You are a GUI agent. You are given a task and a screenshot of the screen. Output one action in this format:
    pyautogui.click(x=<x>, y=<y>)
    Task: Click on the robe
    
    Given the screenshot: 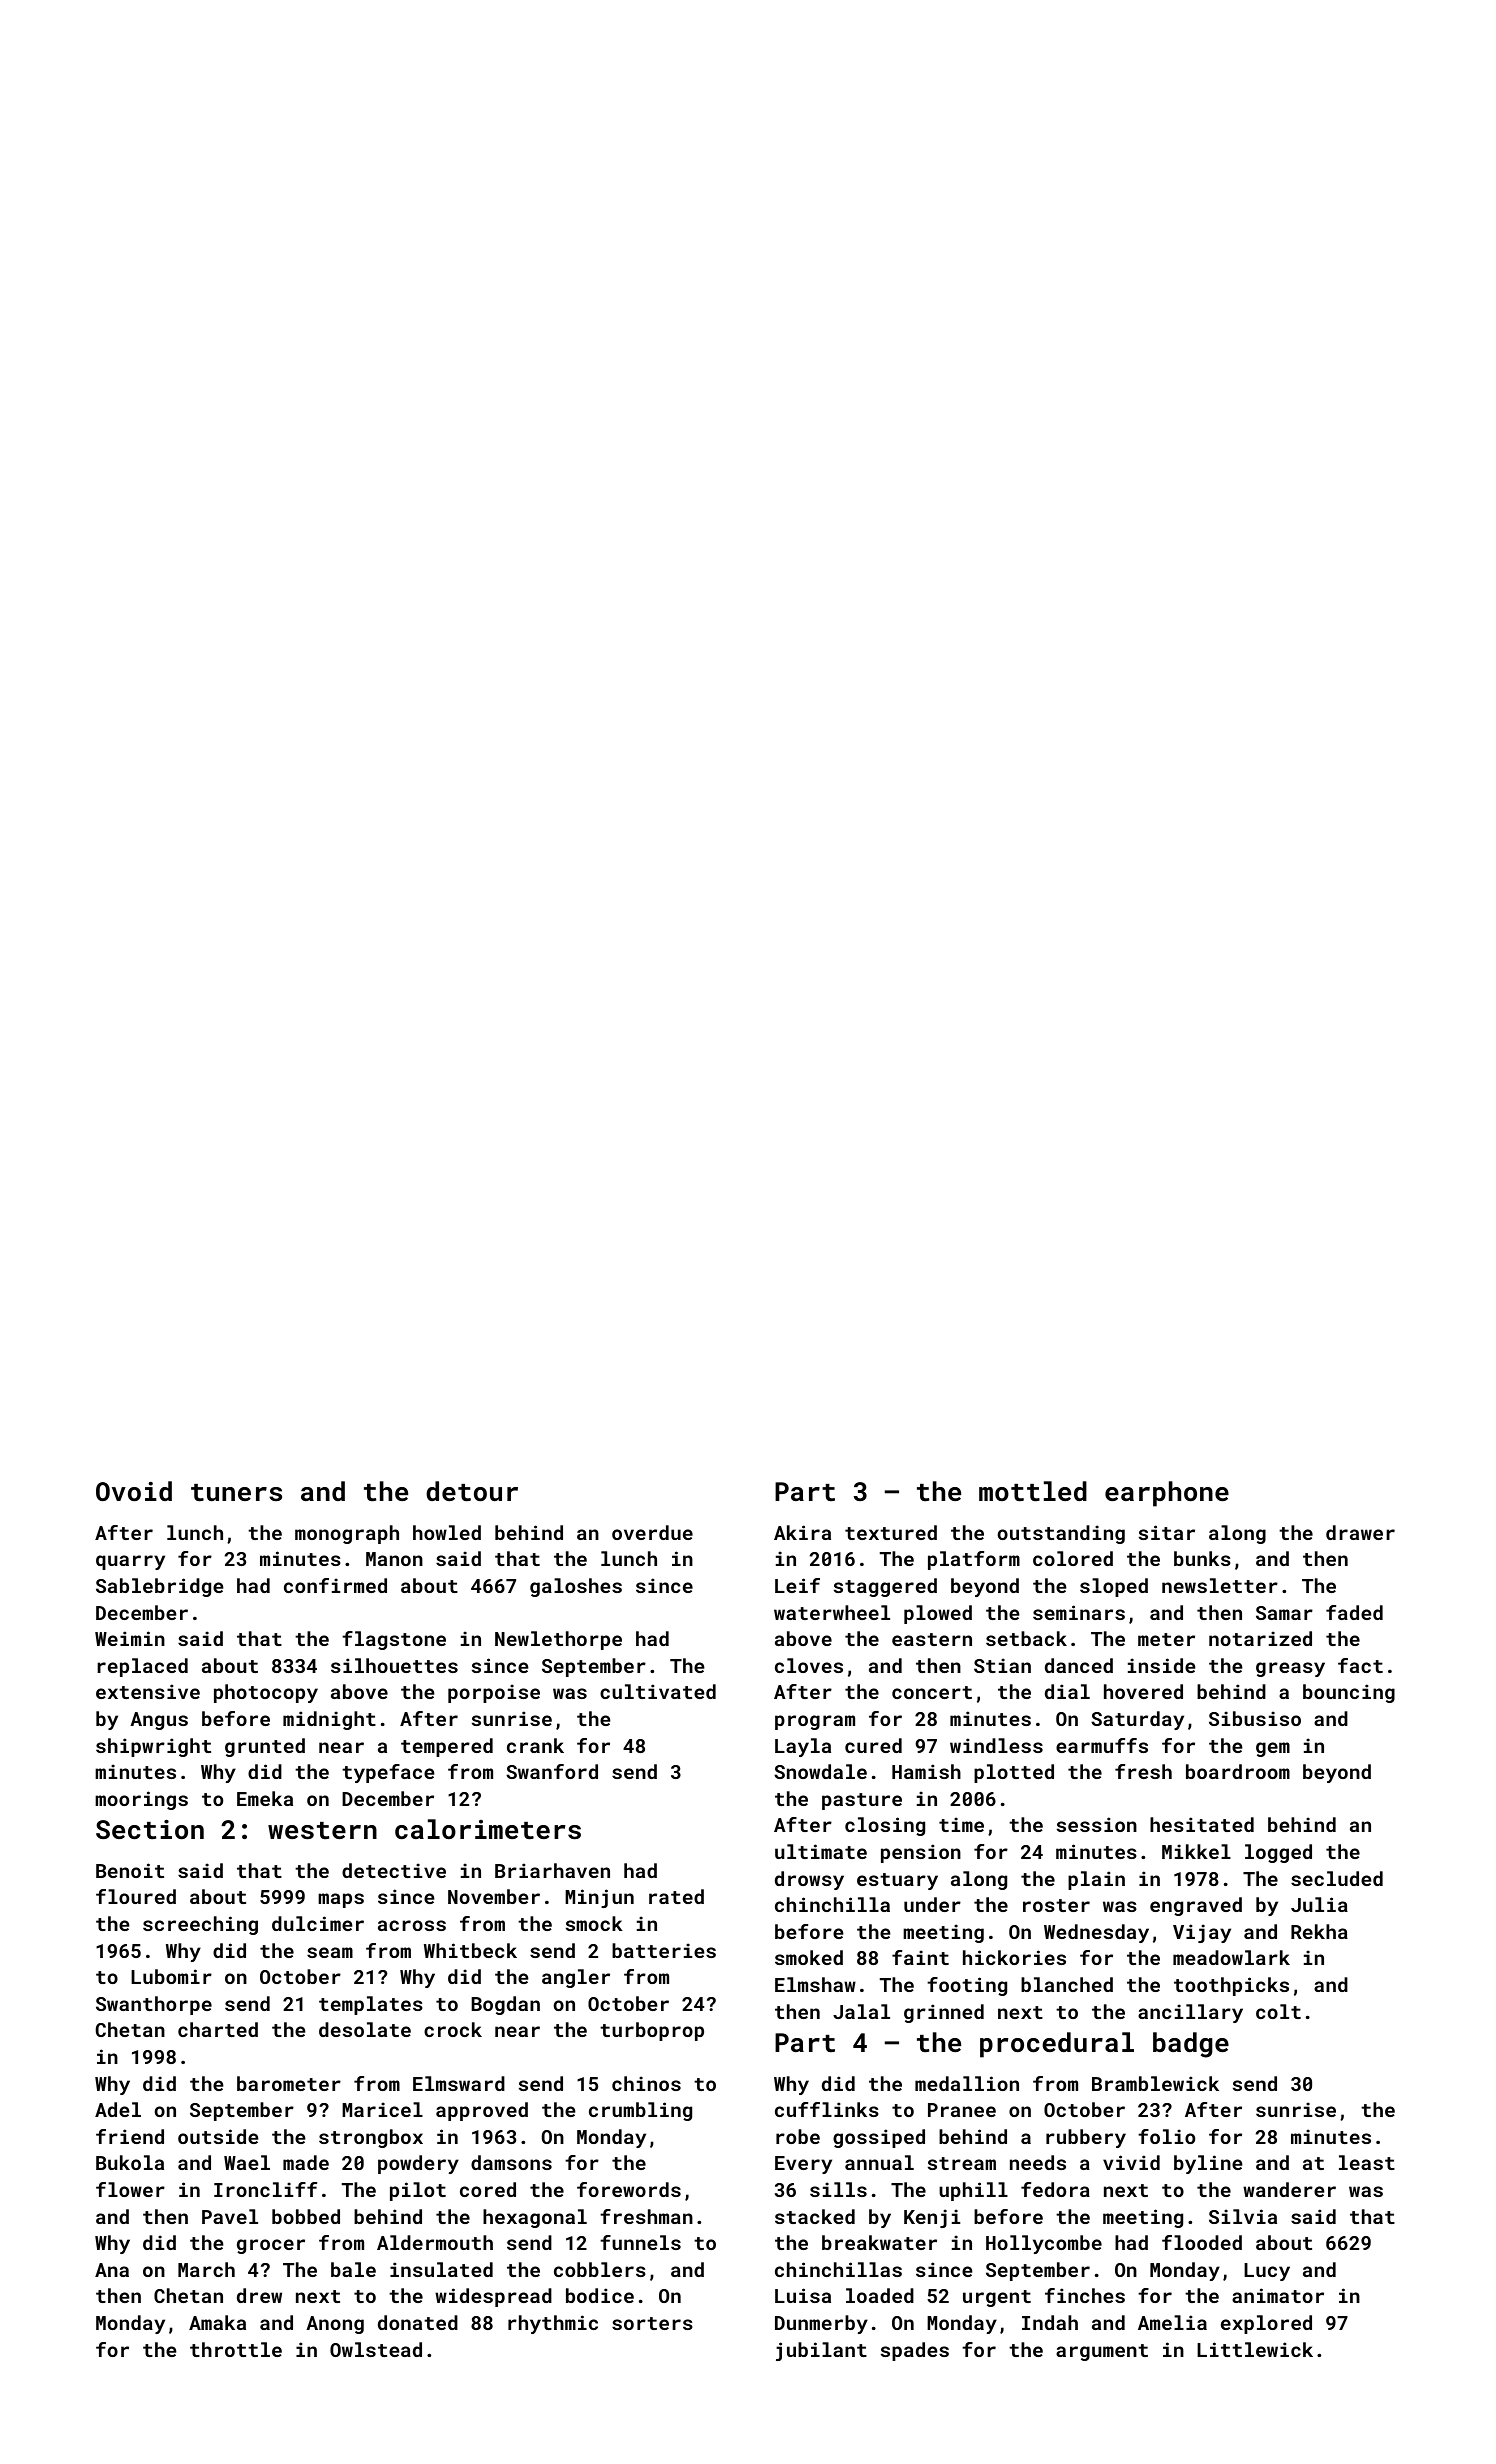 What is the action you would take?
    pyautogui.click(x=798, y=2136)
